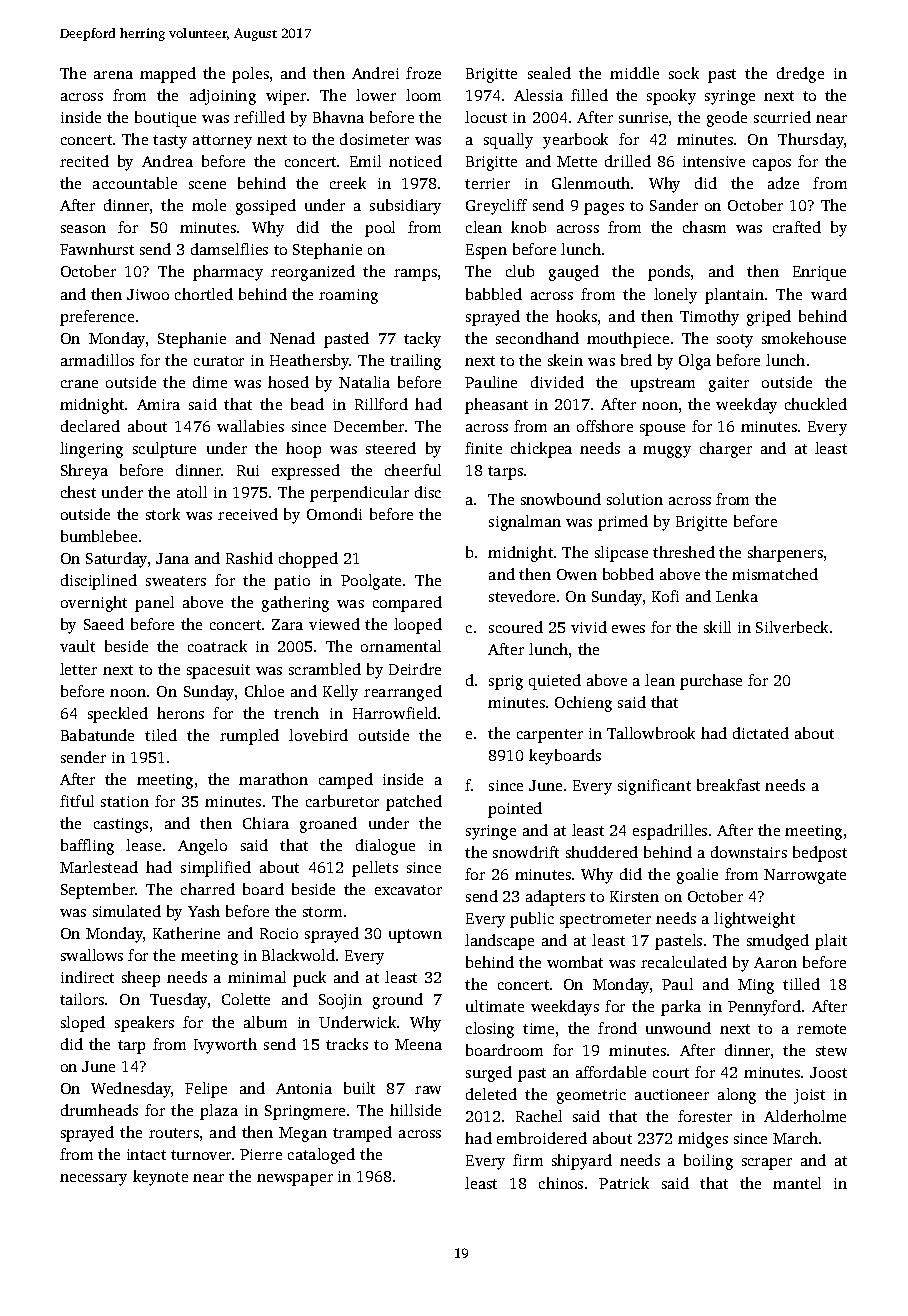 This screenshot has height=1316, width=908. I want to click on signalman, so click(525, 523).
